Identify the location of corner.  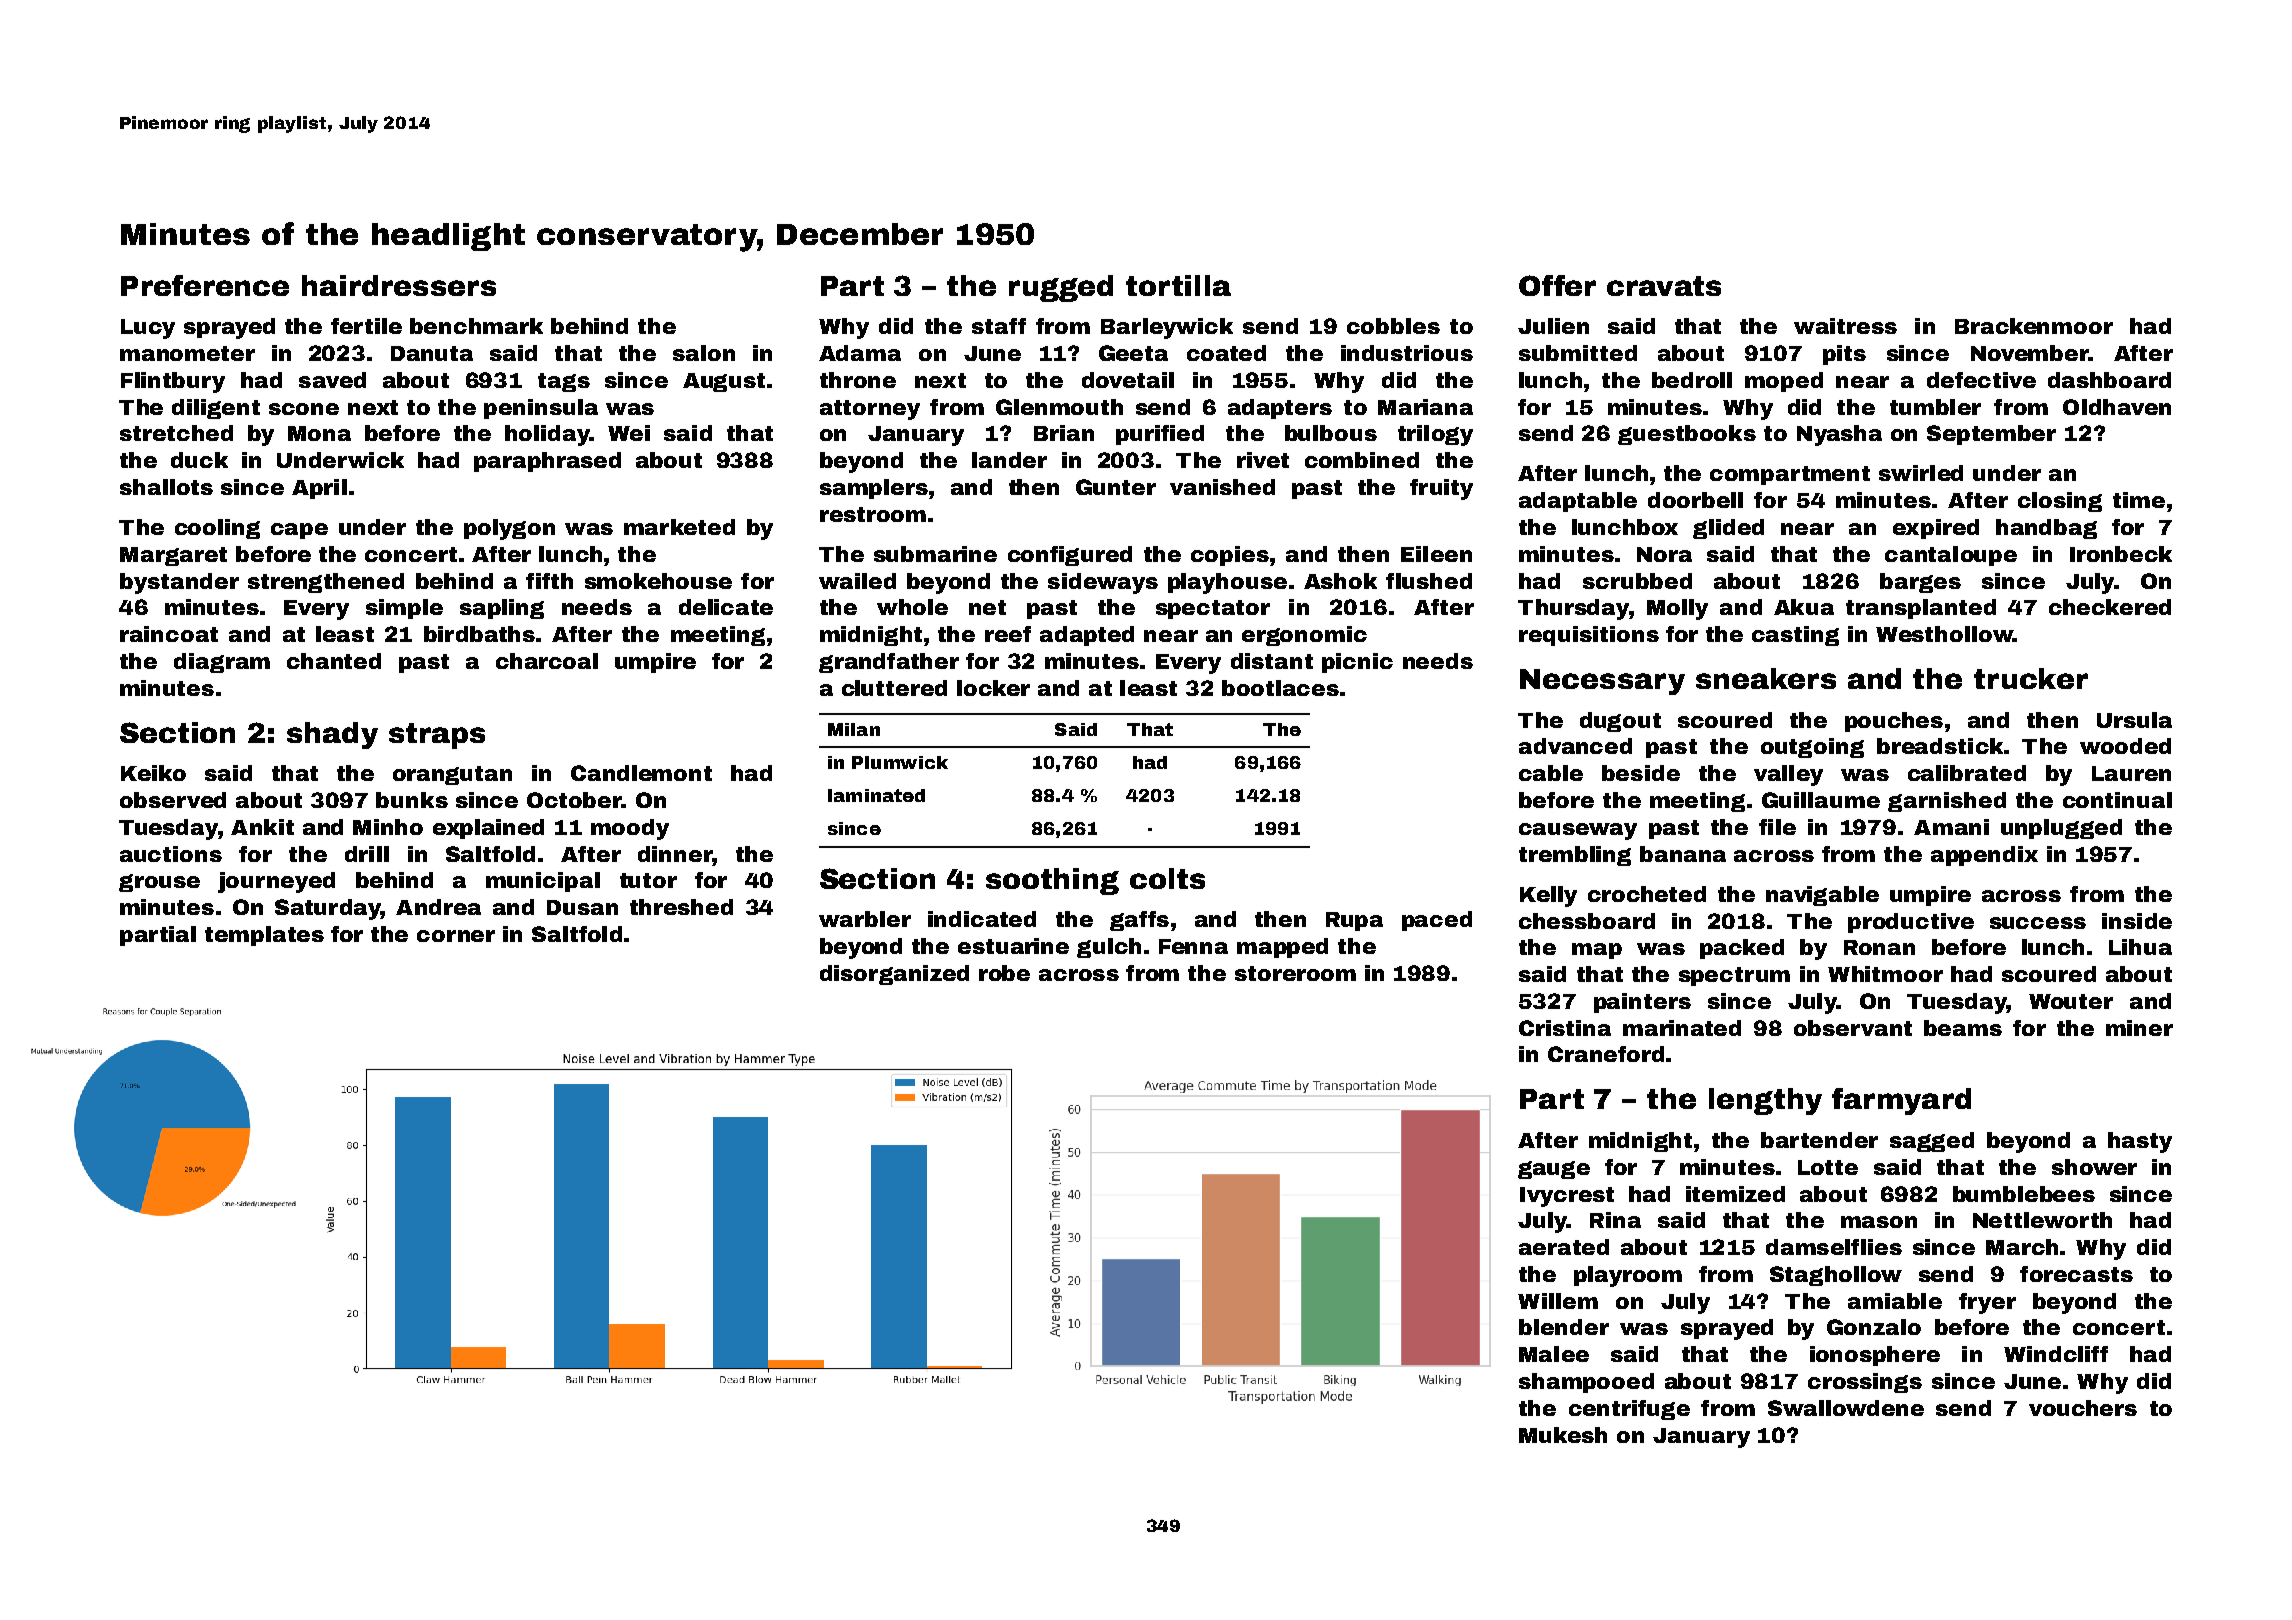
(456, 936).
